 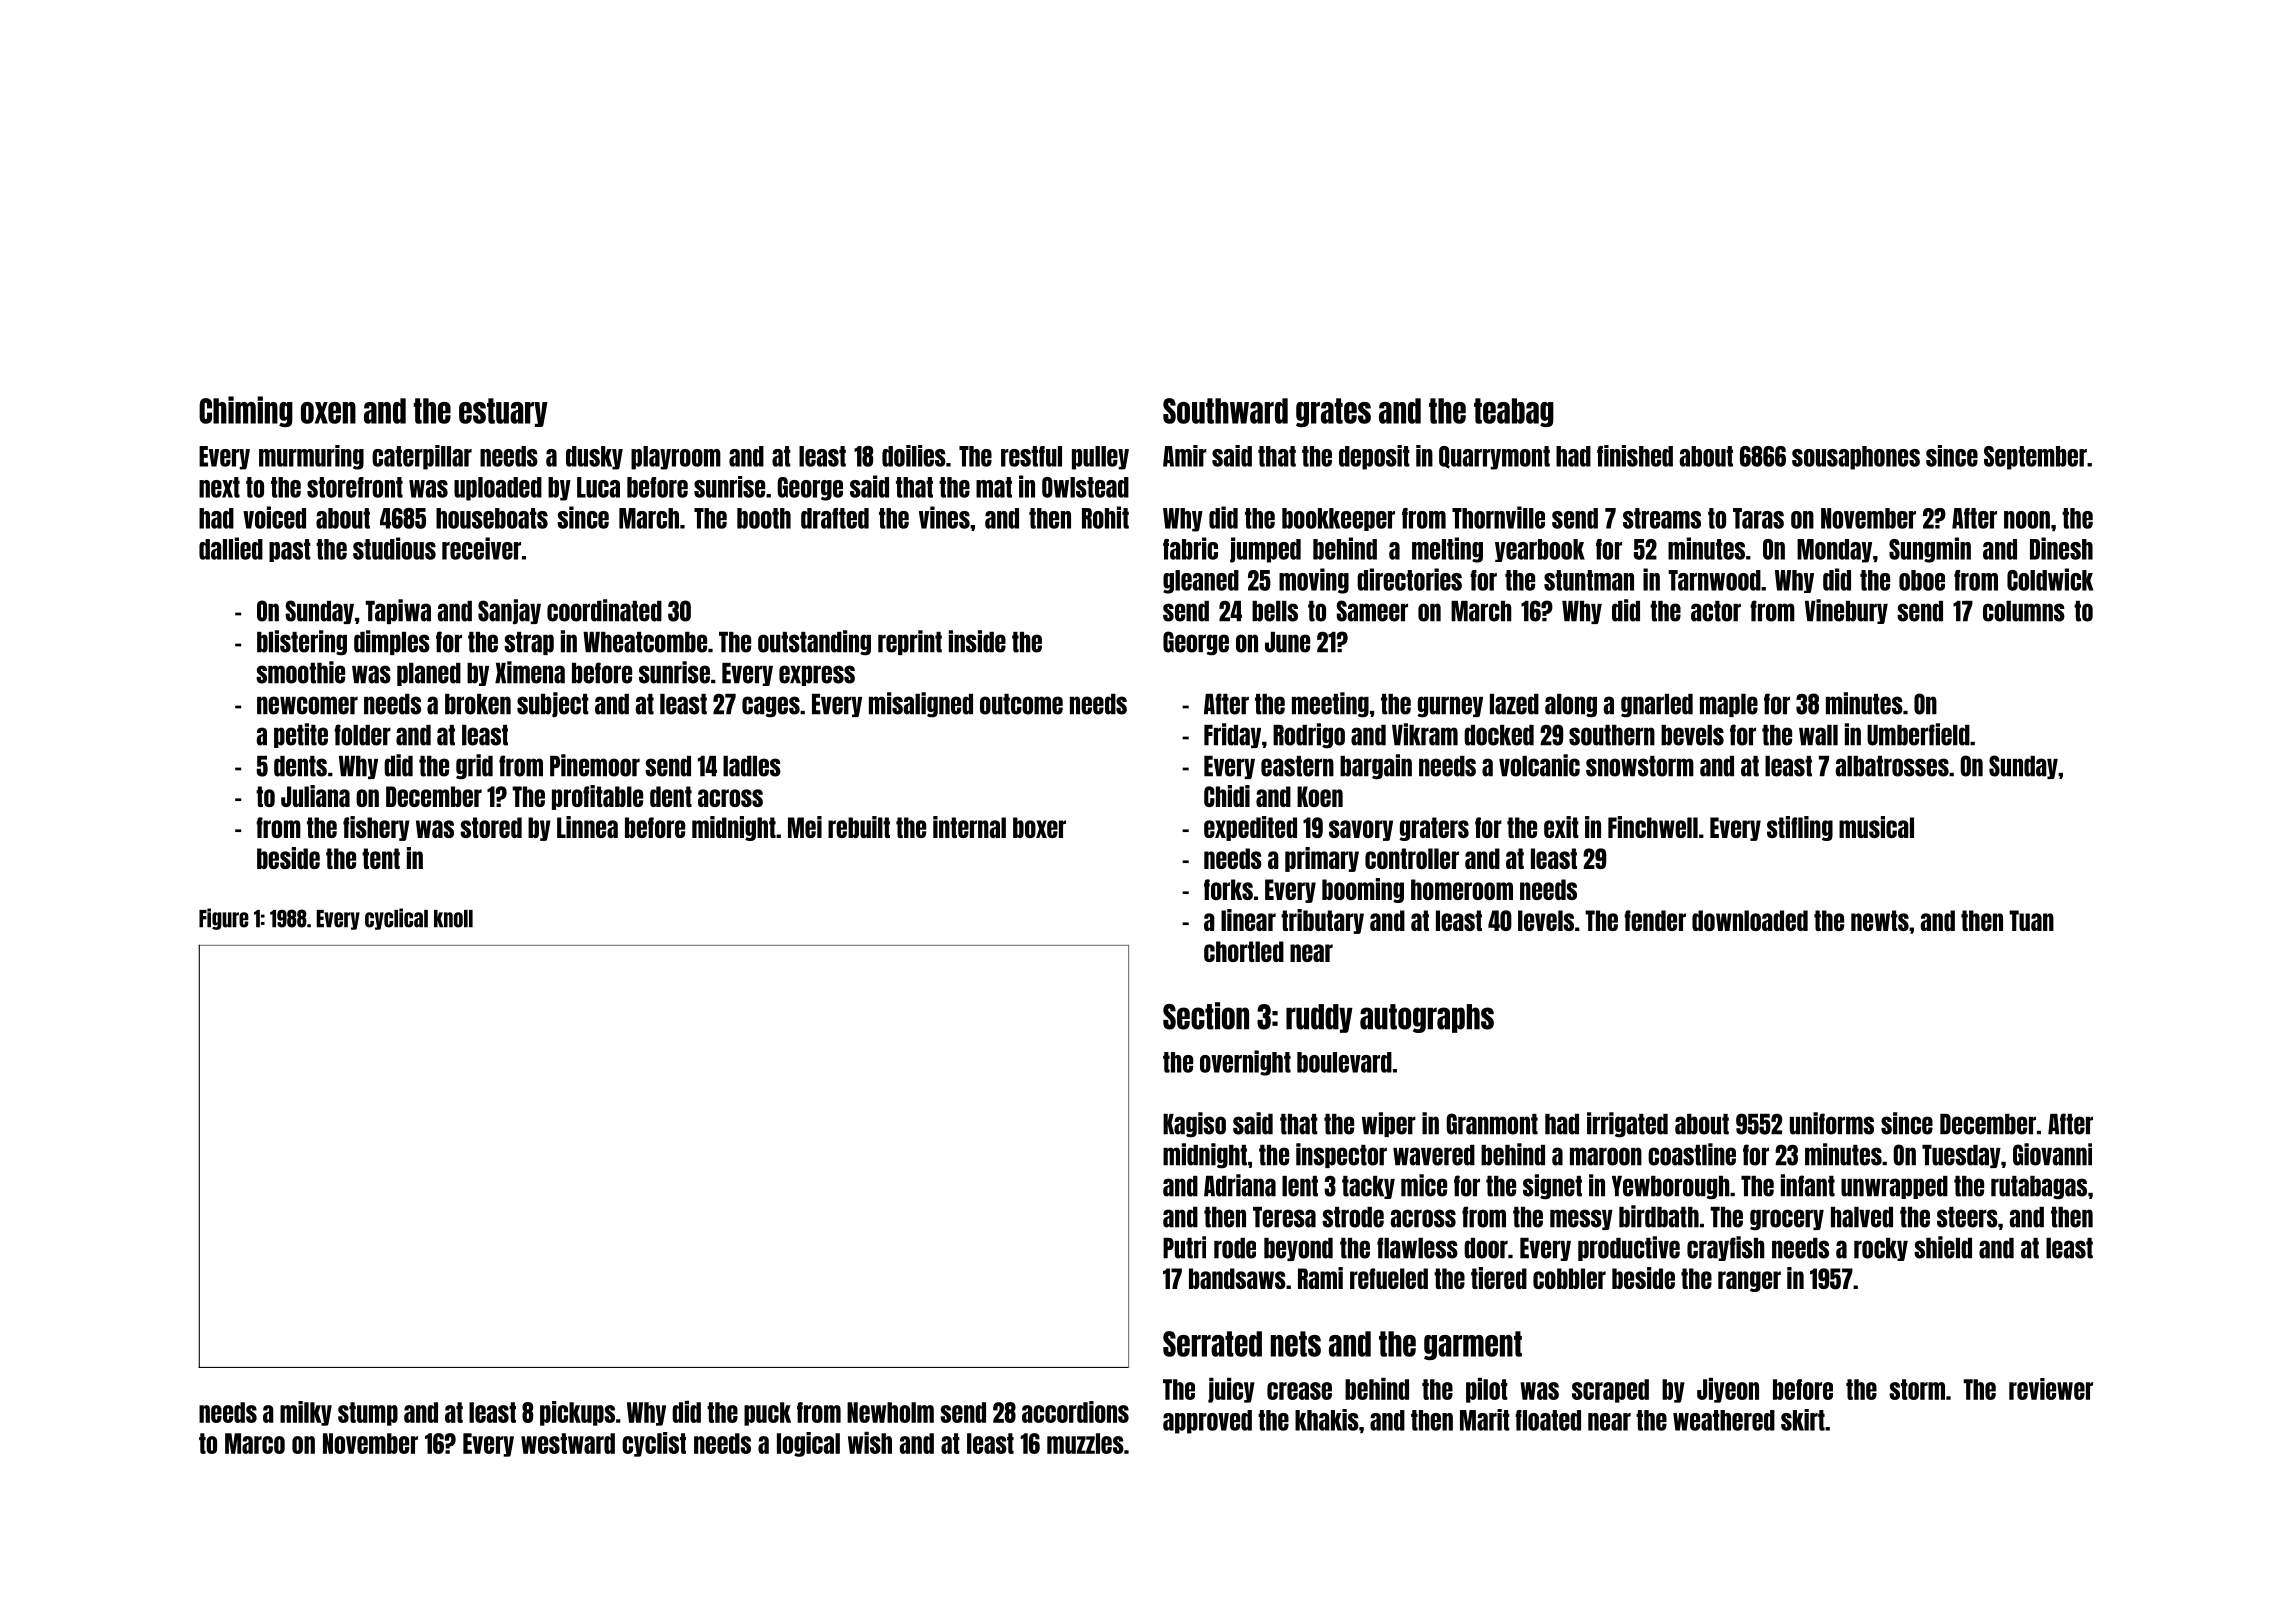 What do you see at coordinates (1374, 457) in the screenshot?
I see `deposit` at bounding box center [1374, 457].
